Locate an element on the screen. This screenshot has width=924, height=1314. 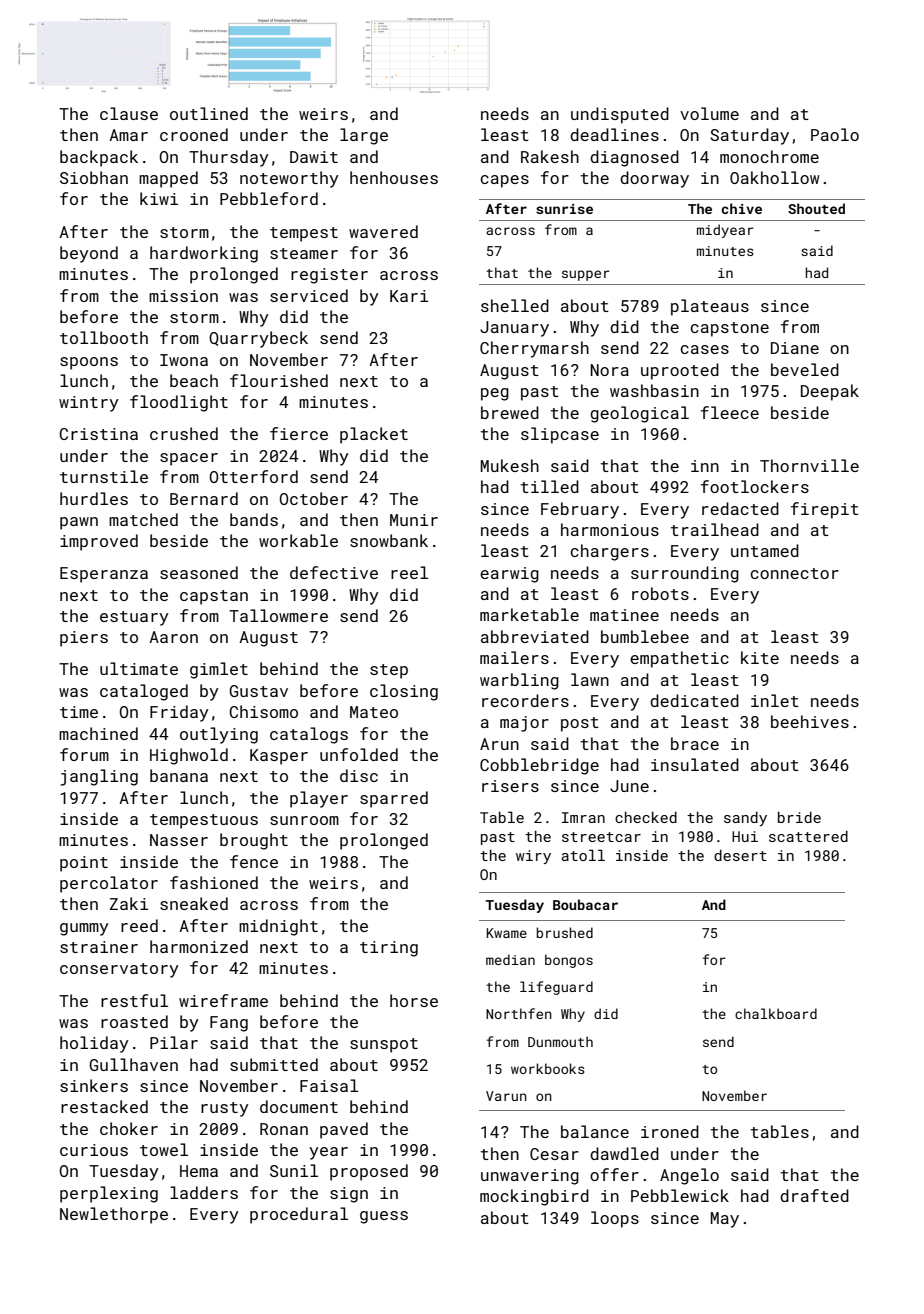
Kasper is located at coordinates (279, 757).
